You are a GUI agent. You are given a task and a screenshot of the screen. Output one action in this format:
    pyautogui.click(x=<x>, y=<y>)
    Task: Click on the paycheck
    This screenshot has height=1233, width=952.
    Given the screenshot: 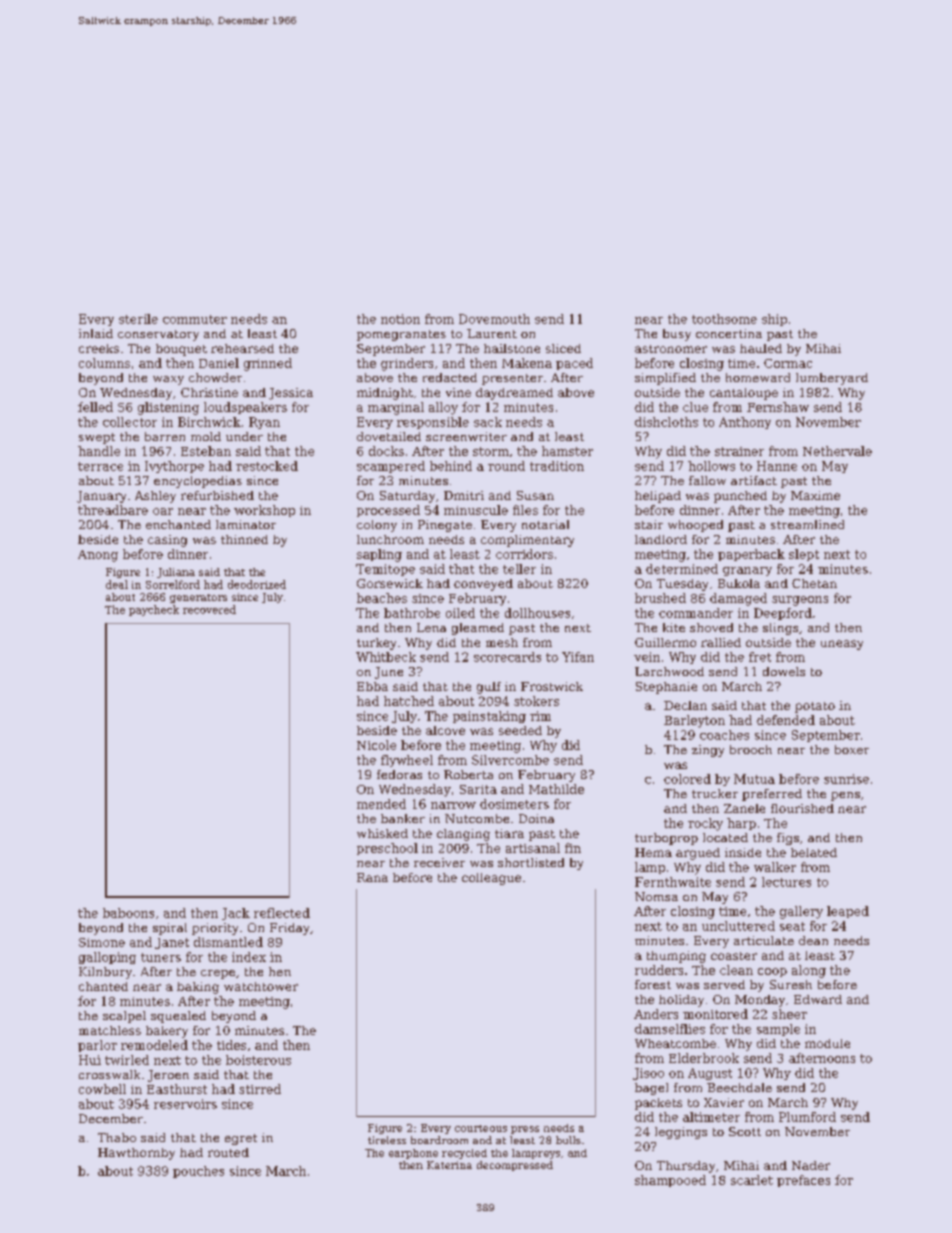 What is the action you would take?
    pyautogui.click(x=154, y=610)
